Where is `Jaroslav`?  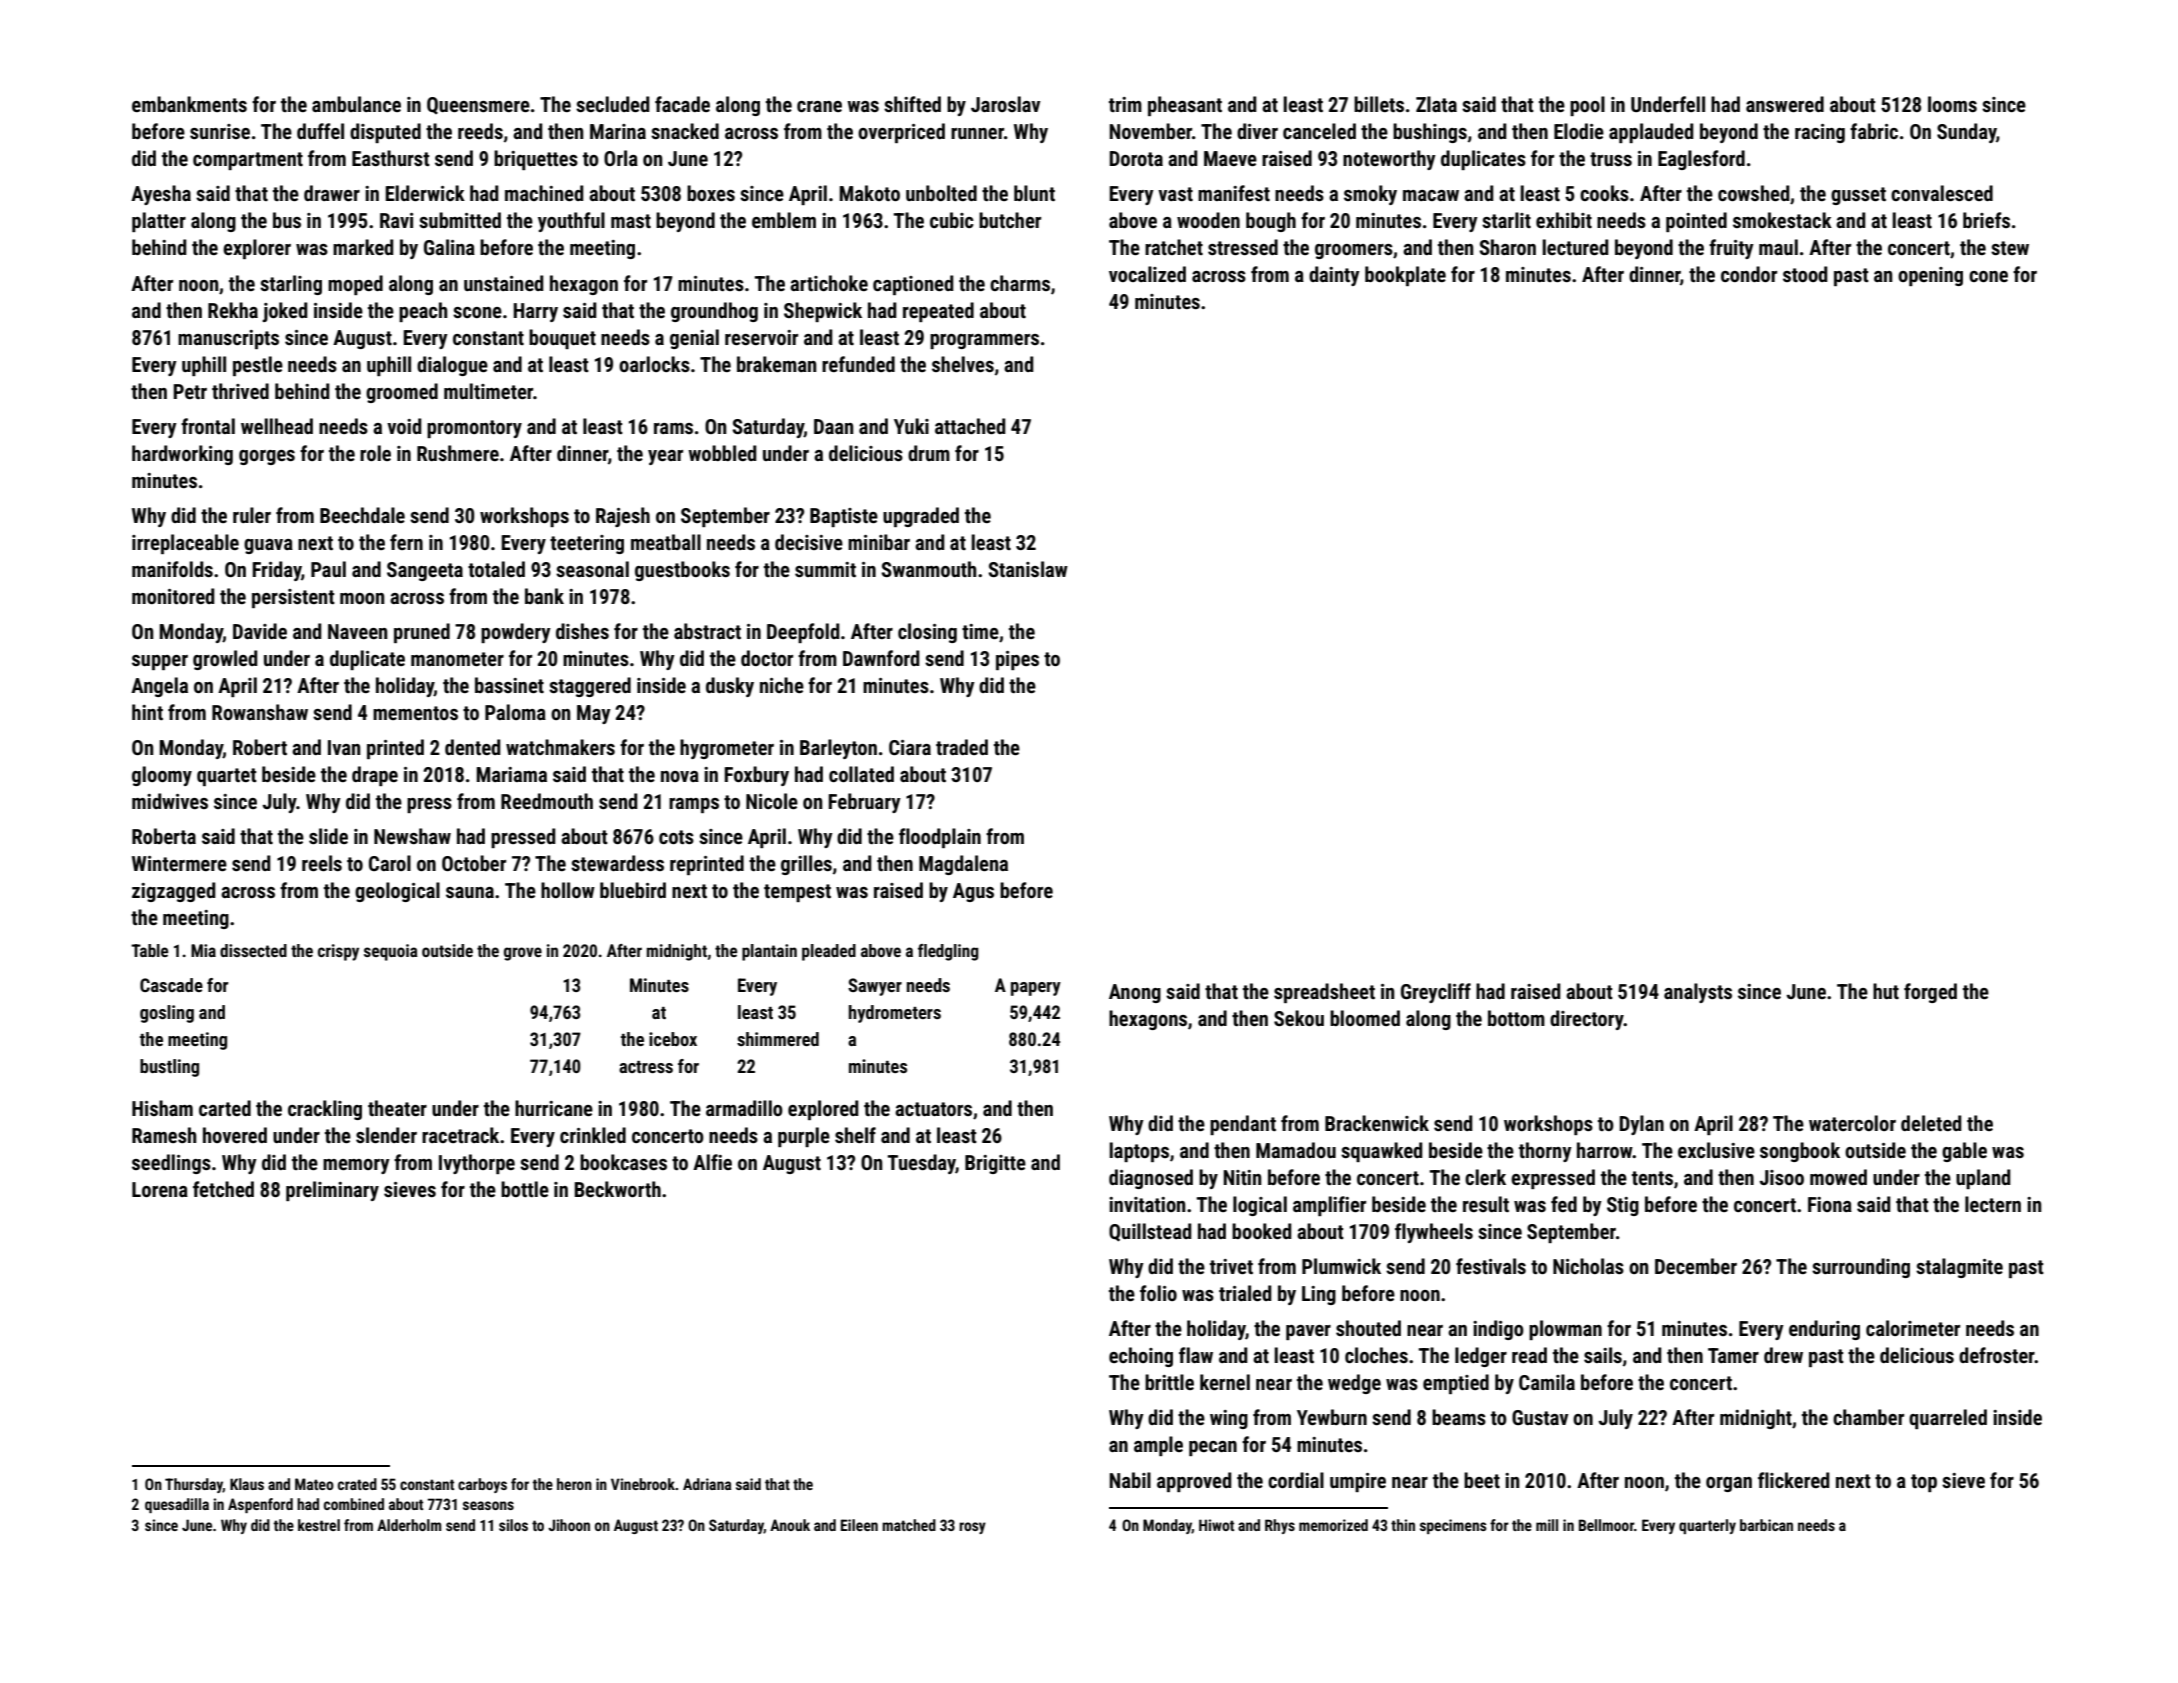
Jaroslav is located at coordinates (1005, 104).
